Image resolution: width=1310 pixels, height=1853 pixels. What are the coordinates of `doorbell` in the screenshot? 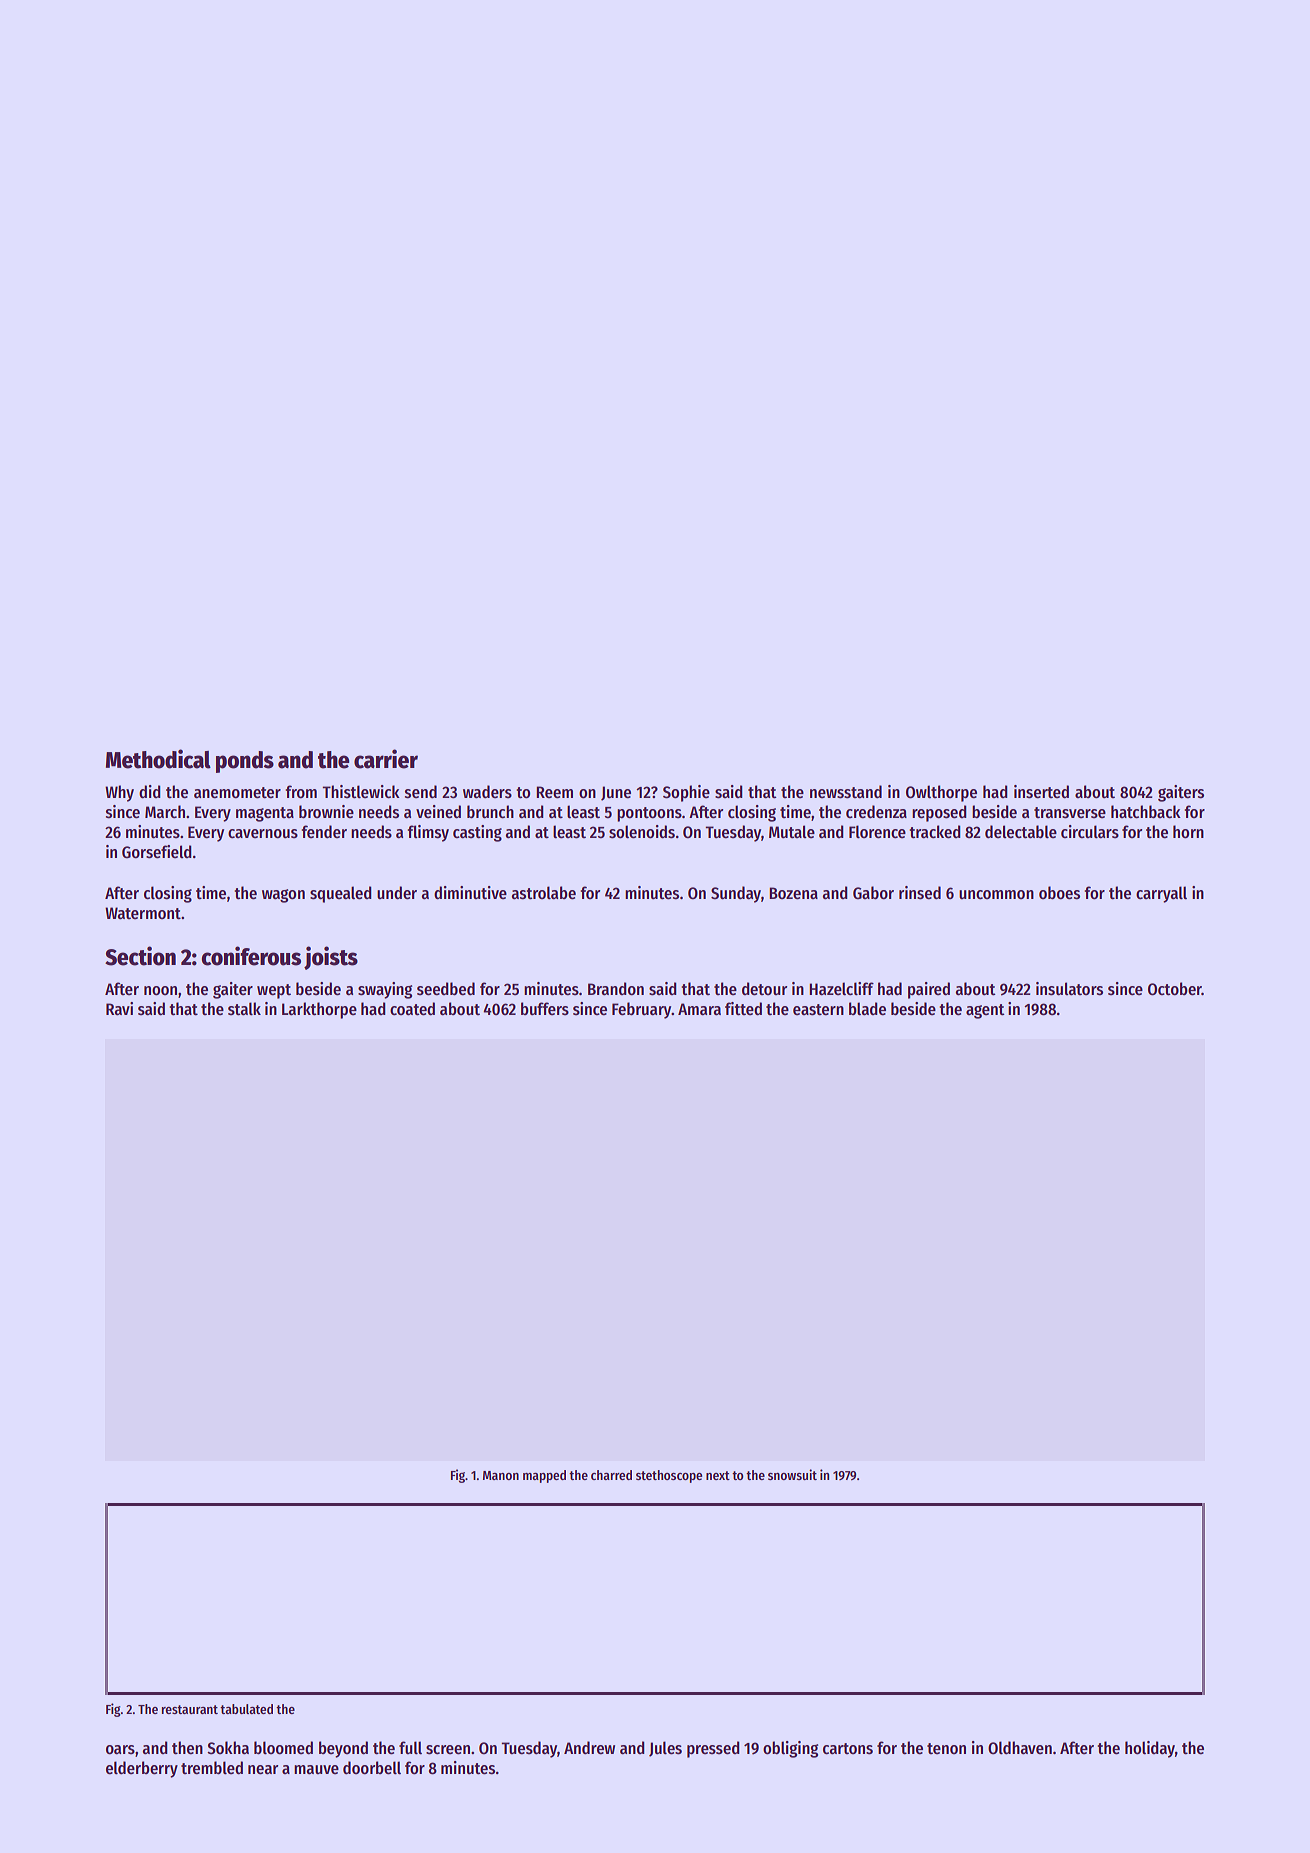 It's located at (372, 1768).
